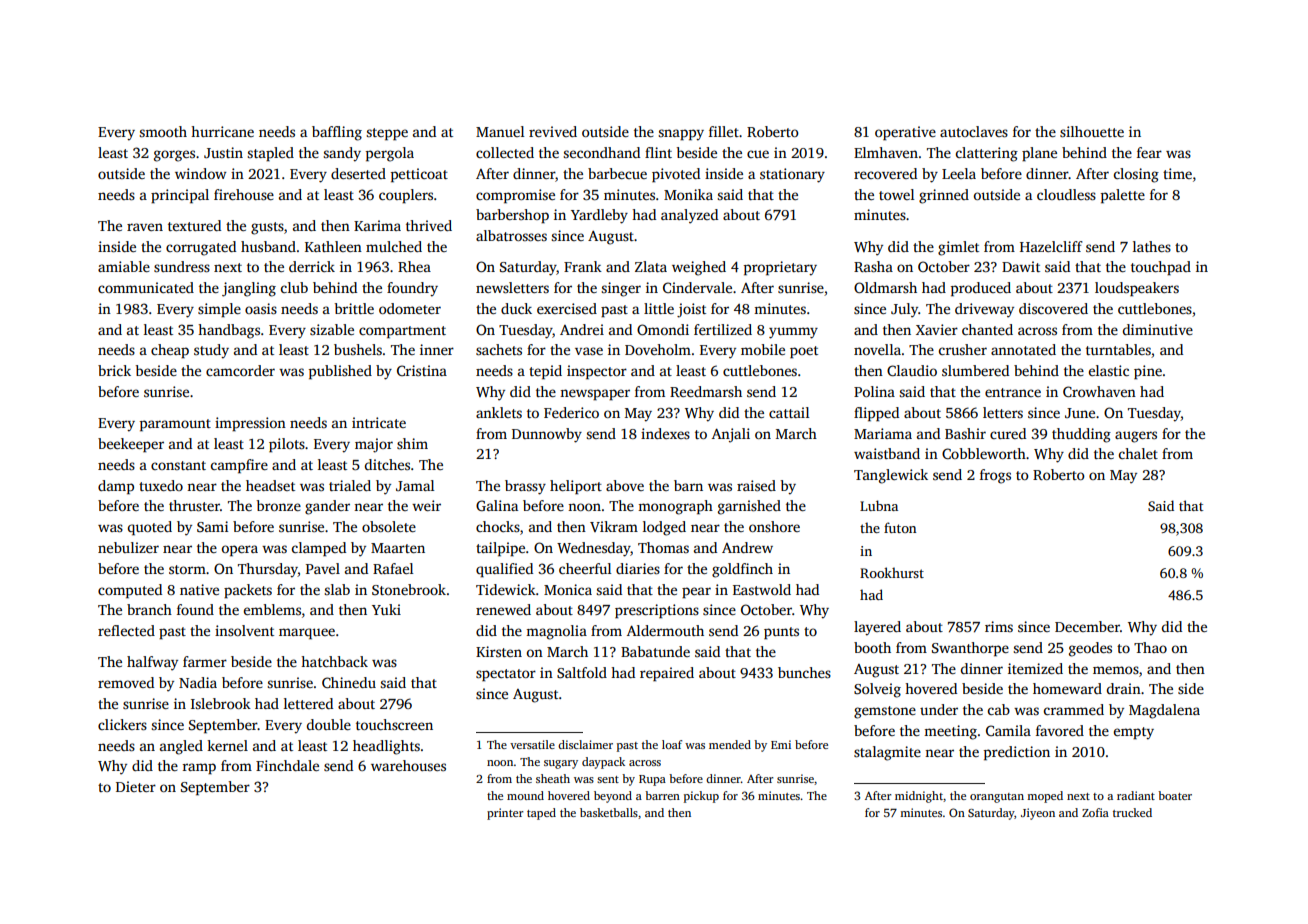  What do you see at coordinates (1136, 175) in the screenshot?
I see `closing` at bounding box center [1136, 175].
